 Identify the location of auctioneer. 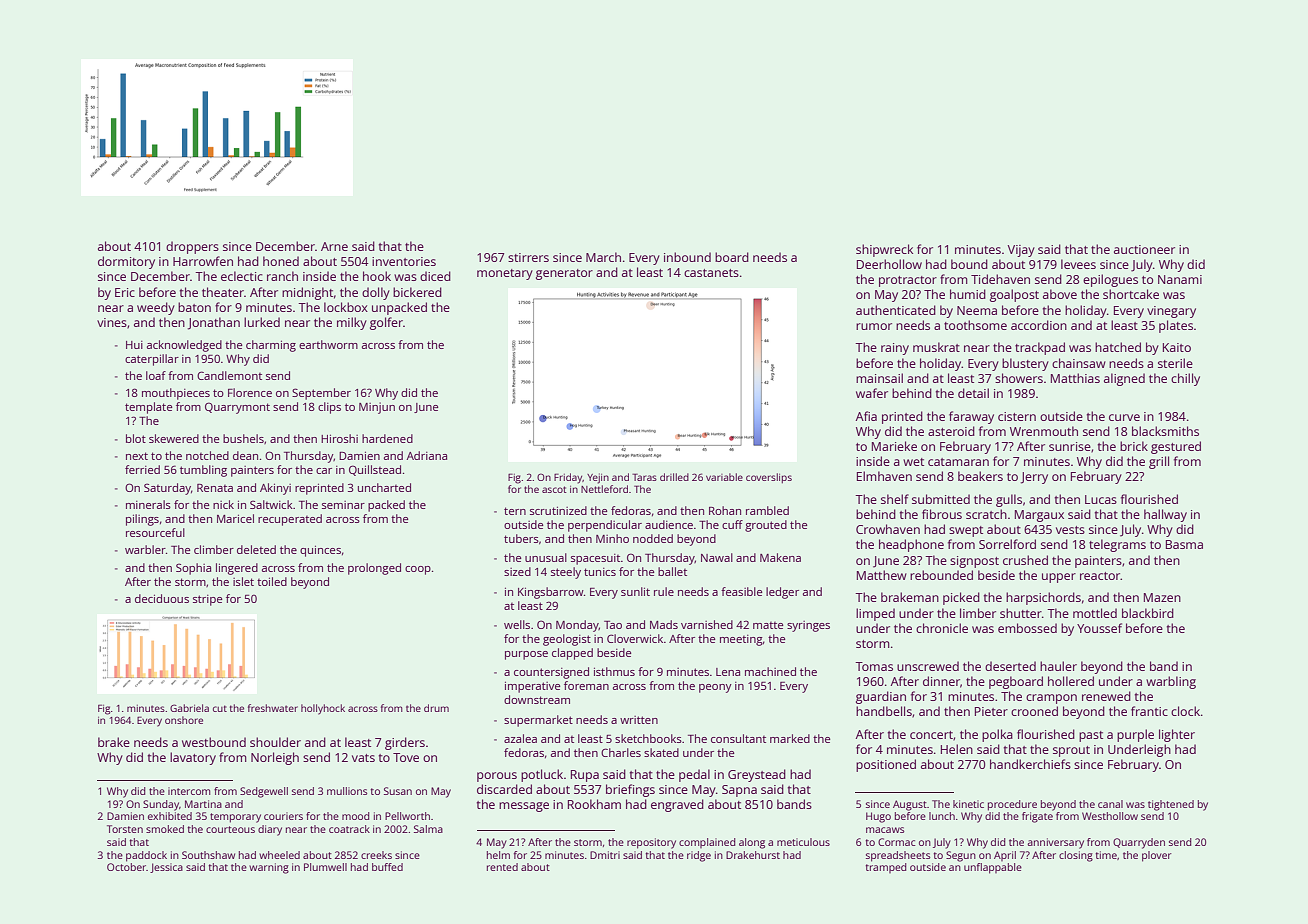
(1144, 249).
